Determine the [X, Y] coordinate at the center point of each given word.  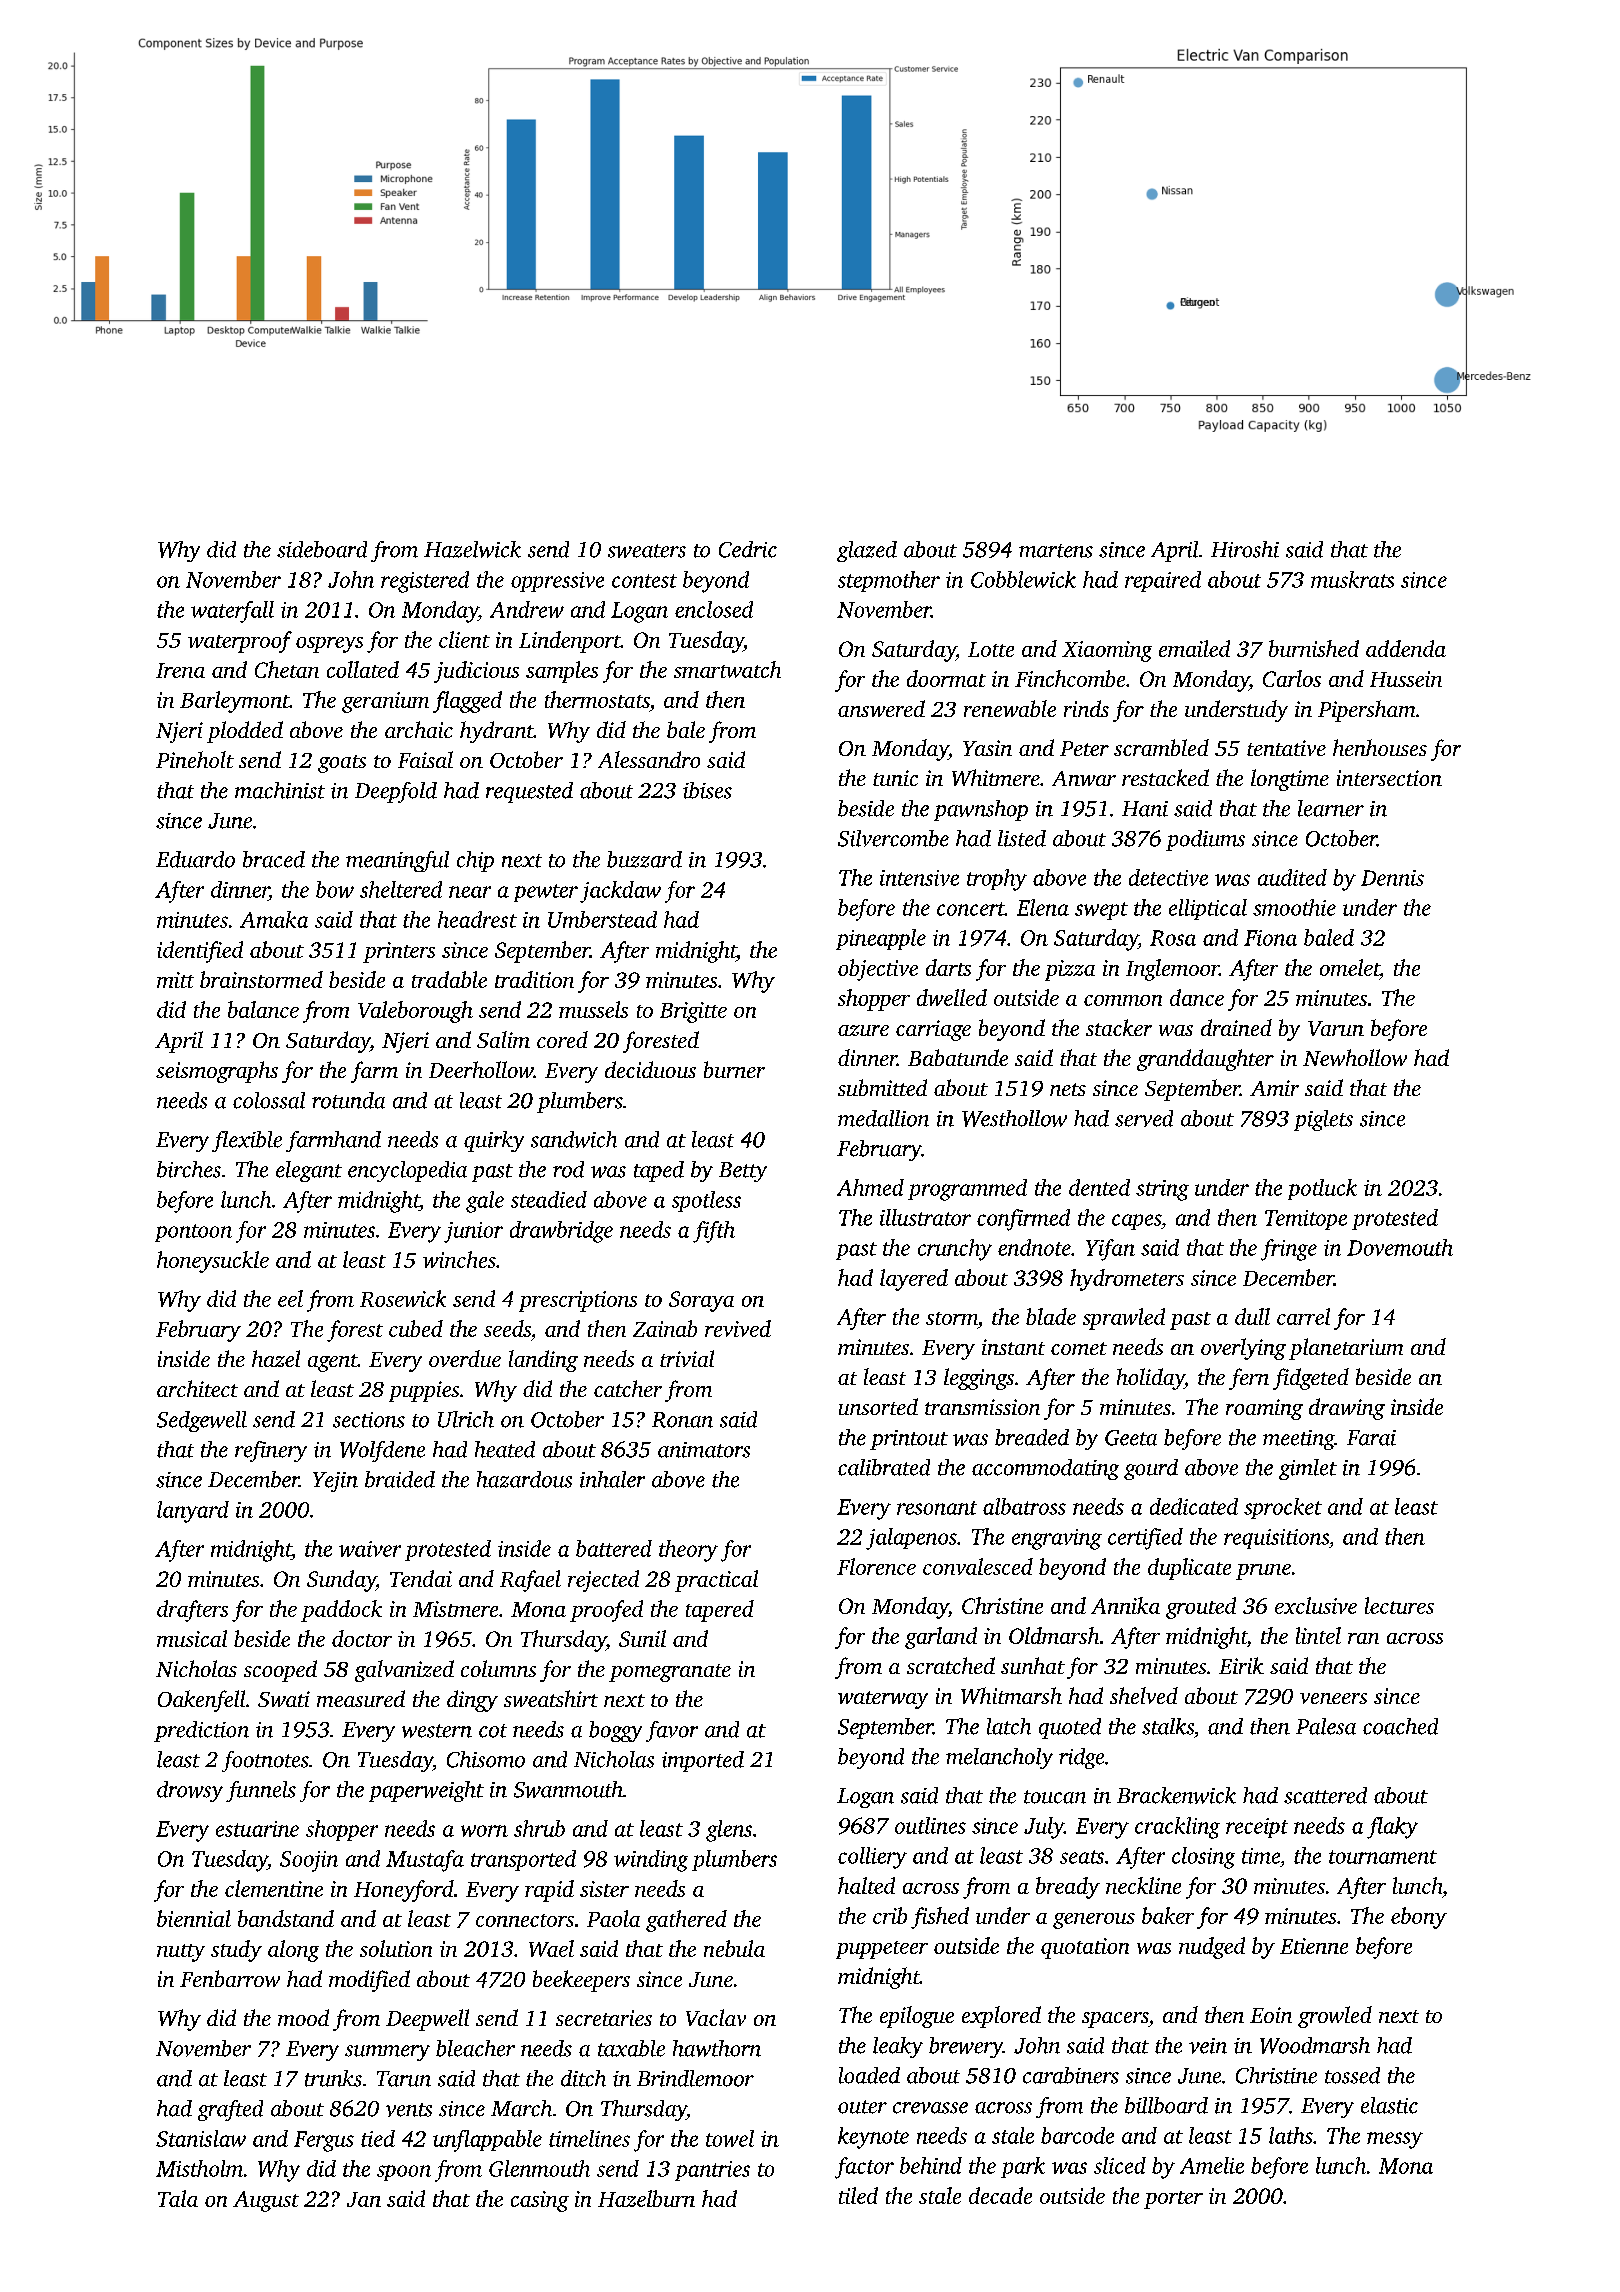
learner [1331, 808]
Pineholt [195, 759]
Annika [1125, 1605]
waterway [883, 1700]
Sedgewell [202, 1421]
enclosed [714, 609]
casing [540, 2201]
